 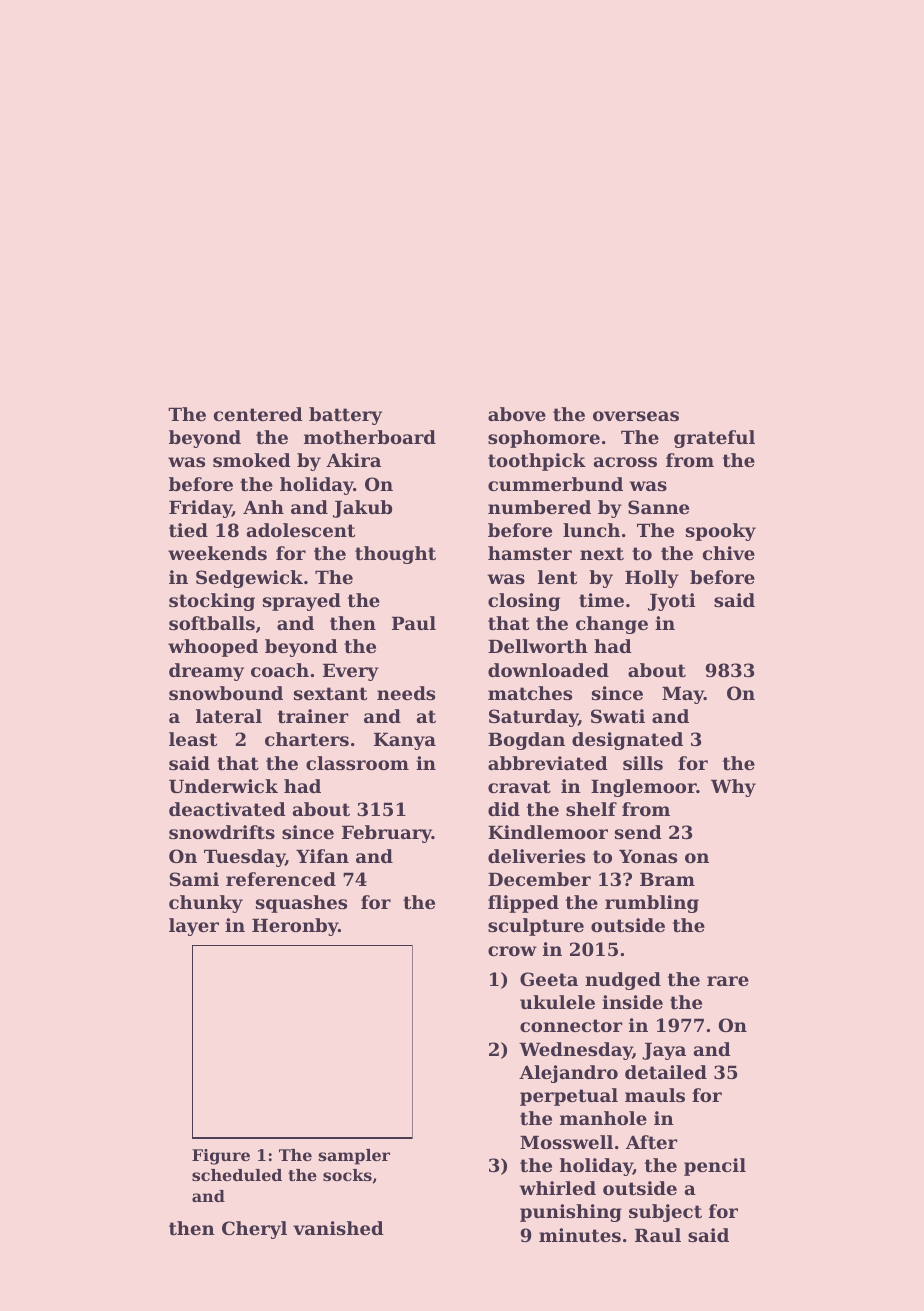 What do you see at coordinates (414, 623) in the page?
I see `Paul` at bounding box center [414, 623].
